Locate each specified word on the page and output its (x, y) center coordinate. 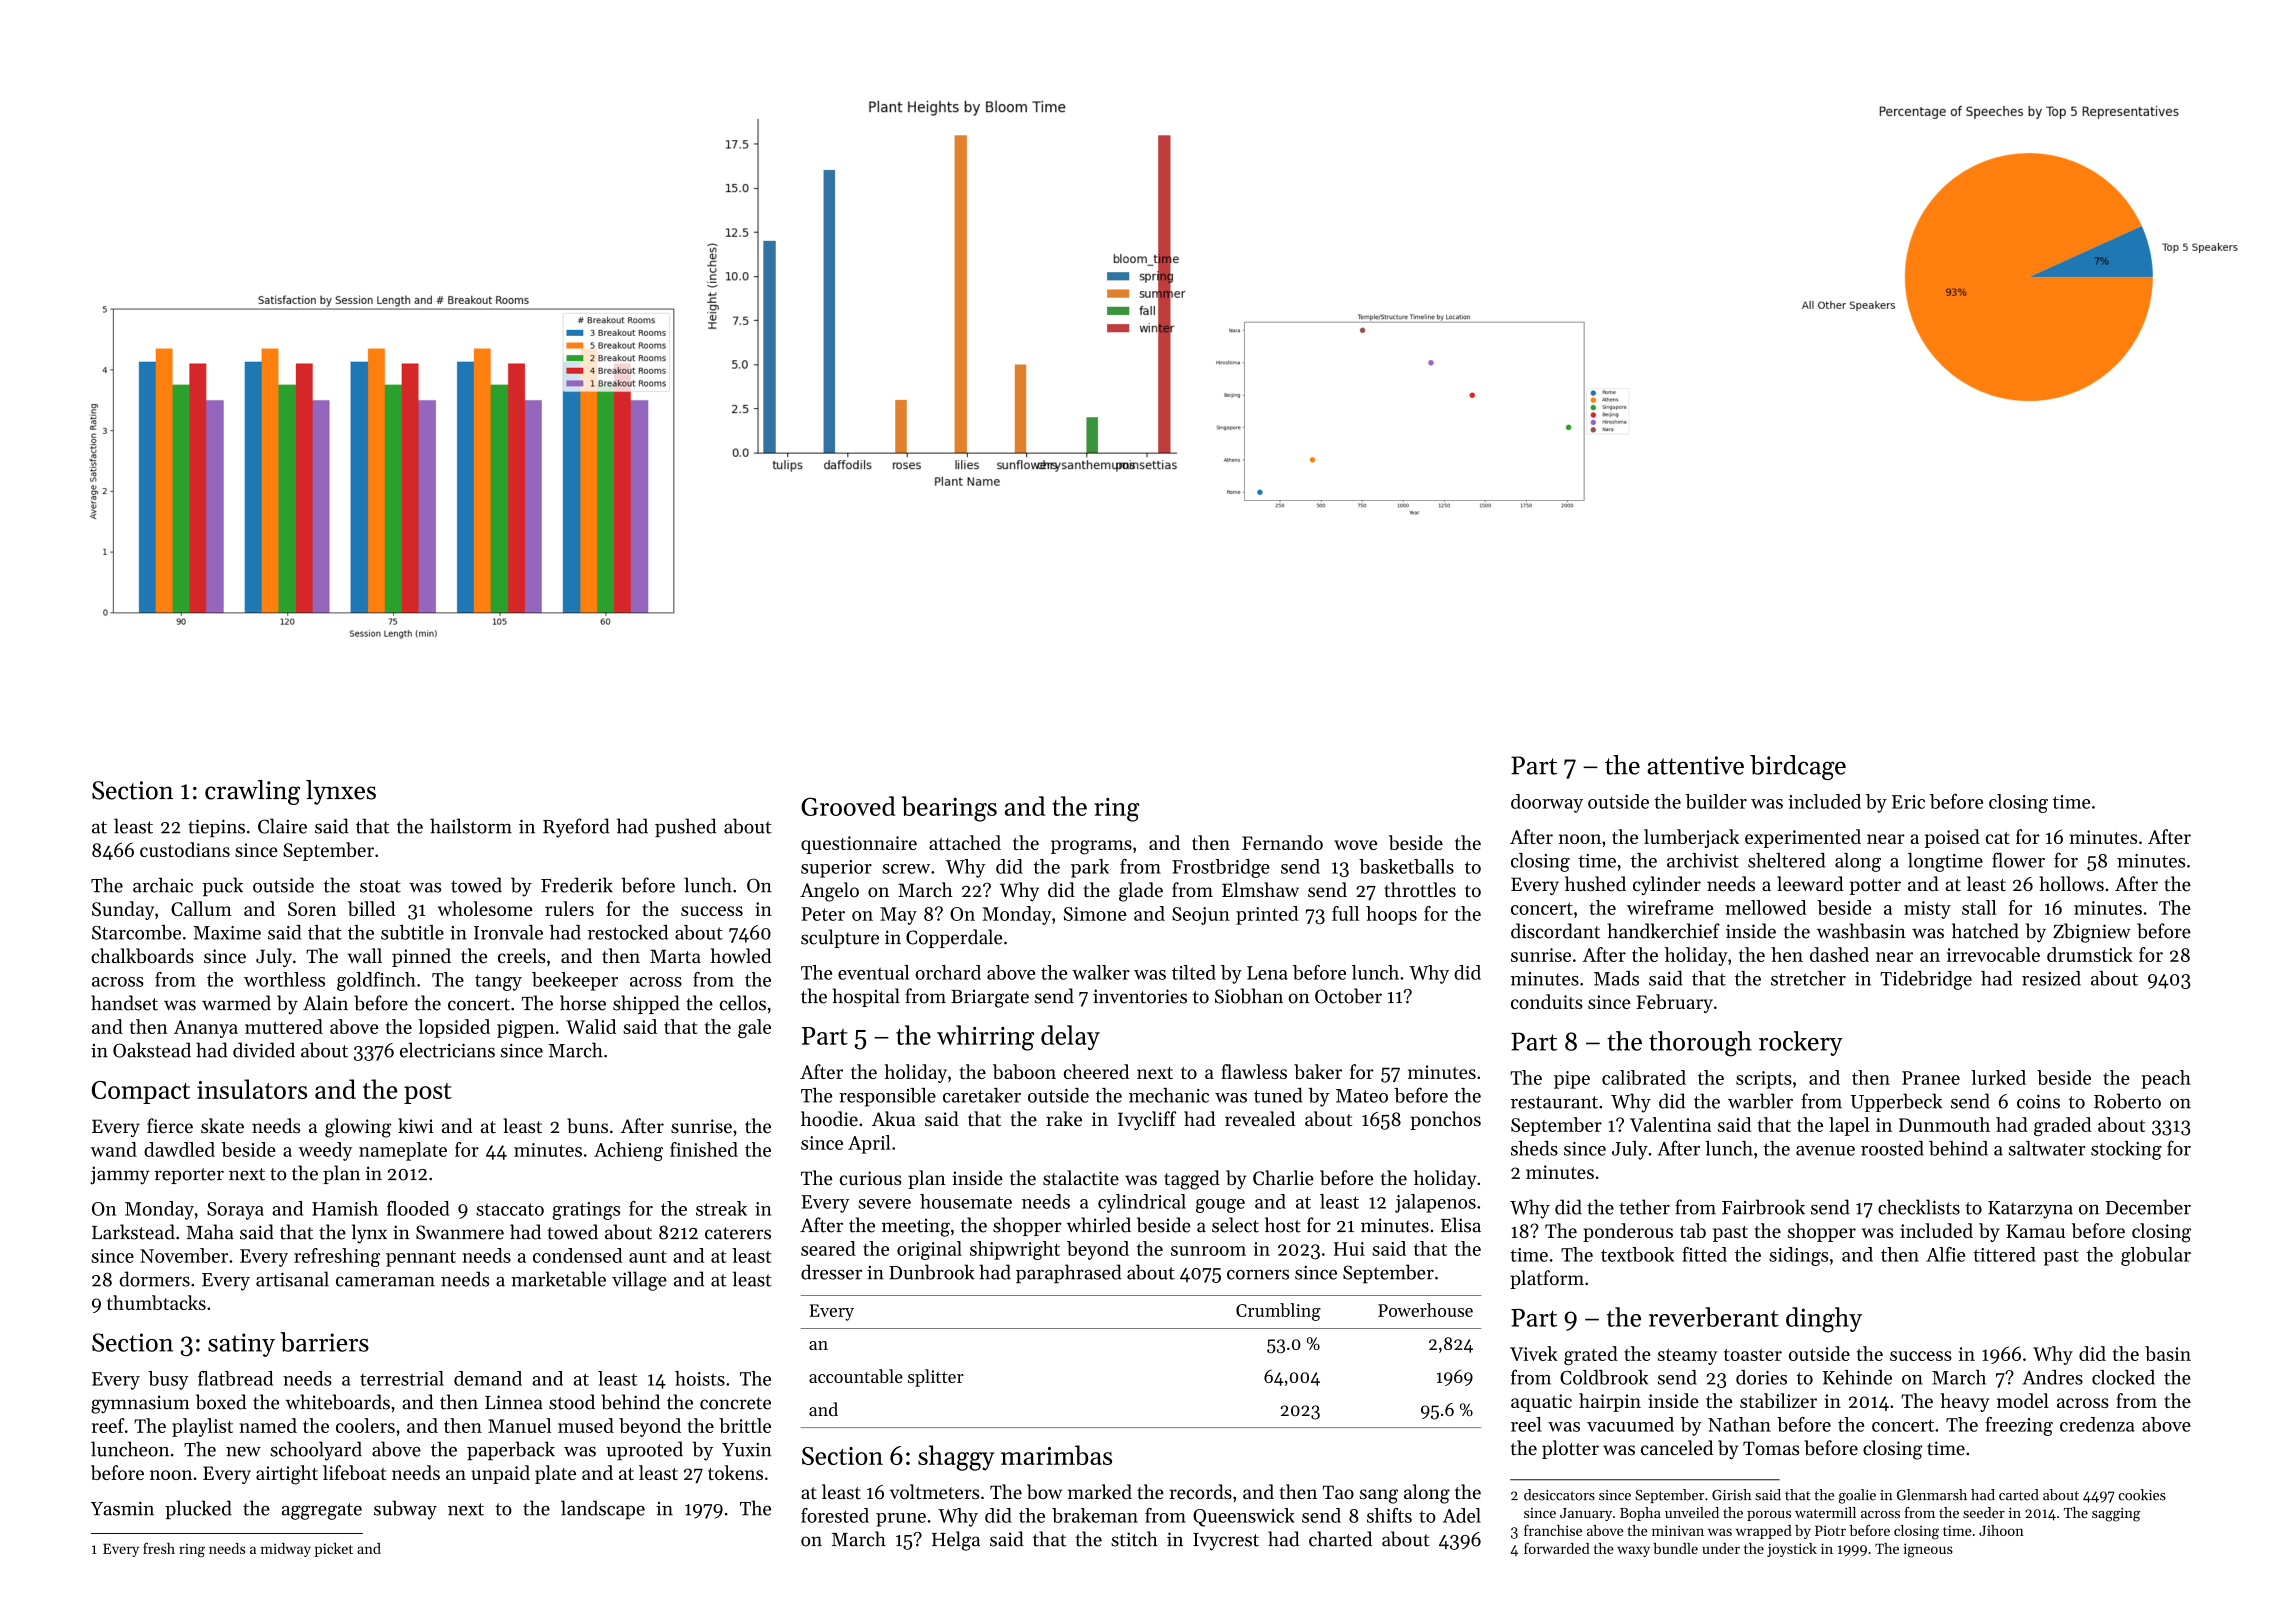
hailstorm (471, 826)
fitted (1704, 1254)
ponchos (1445, 1120)
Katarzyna (2030, 1210)
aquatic (1541, 1403)
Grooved (848, 806)
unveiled (1692, 1512)
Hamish (345, 1208)
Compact (141, 1092)
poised (1952, 838)
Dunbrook (931, 1272)
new (243, 1452)
